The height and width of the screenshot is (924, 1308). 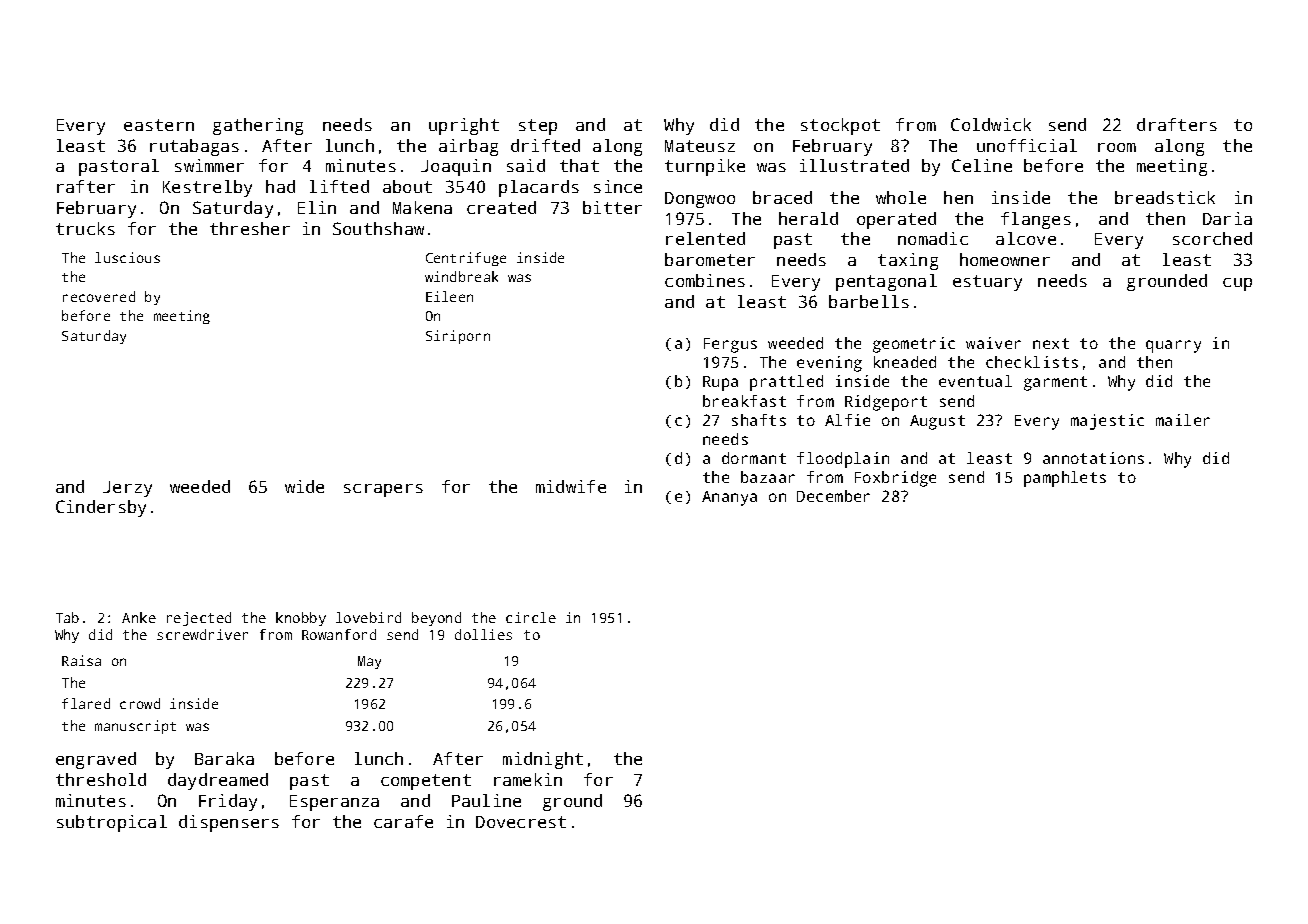 What do you see at coordinates (1065, 479) in the screenshot?
I see `pamphlets` at bounding box center [1065, 479].
